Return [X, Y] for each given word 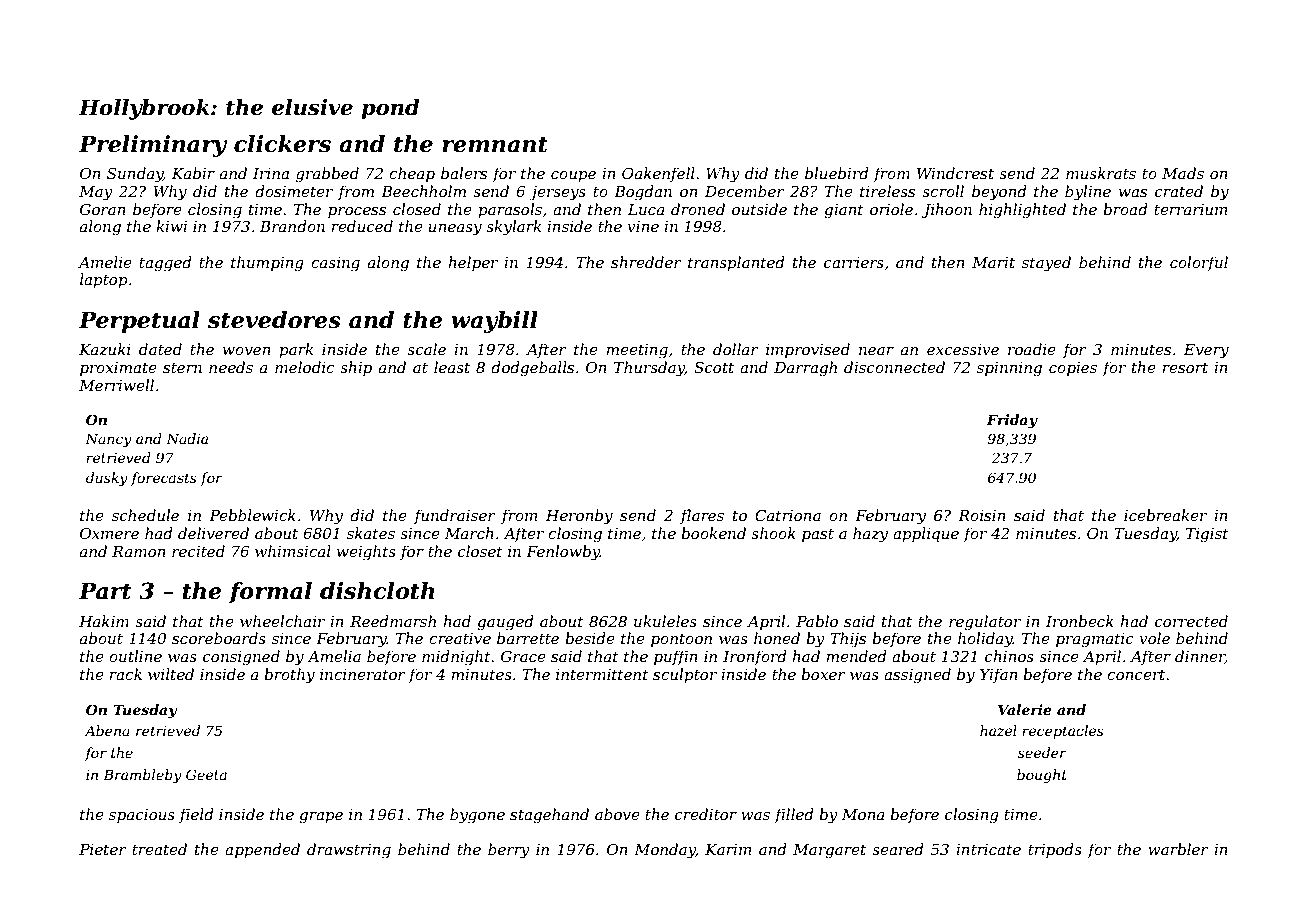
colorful [1199, 263]
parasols [510, 210]
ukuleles [665, 621]
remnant [495, 145]
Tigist [1207, 535]
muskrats [1101, 173]
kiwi [171, 226]
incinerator [363, 674]
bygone [477, 816]
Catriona [788, 515]
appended [262, 850]
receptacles [1063, 732]
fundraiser [455, 516]
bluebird [837, 173]
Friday [1012, 421]
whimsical [293, 551]
